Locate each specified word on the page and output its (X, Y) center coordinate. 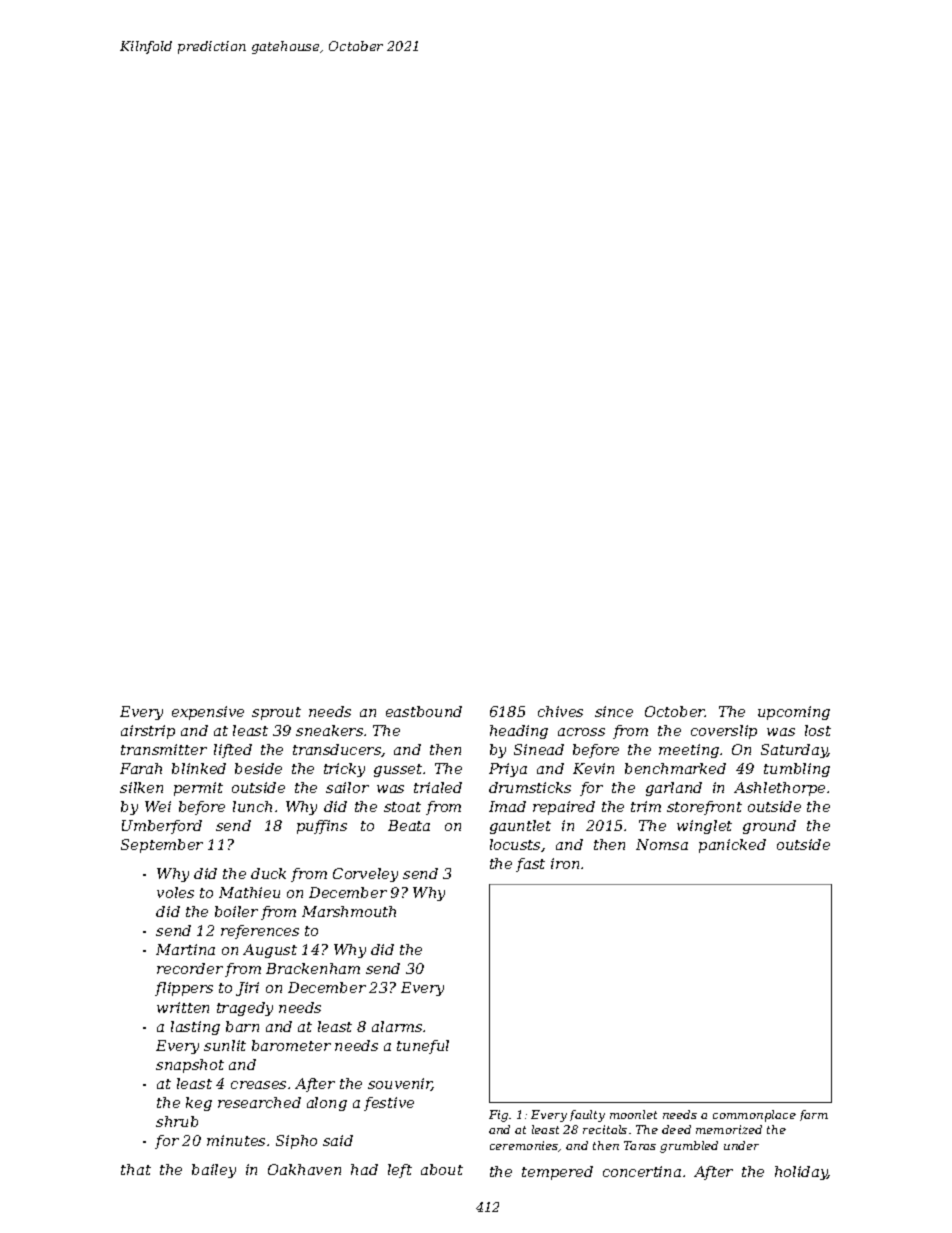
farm (814, 1115)
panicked (732, 846)
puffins (322, 827)
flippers (184, 989)
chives (560, 711)
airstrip (148, 732)
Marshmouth (349, 911)
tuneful (423, 1047)
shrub (177, 1121)
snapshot (190, 1066)
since (614, 711)
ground (769, 827)
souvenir (400, 1084)
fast (530, 865)
